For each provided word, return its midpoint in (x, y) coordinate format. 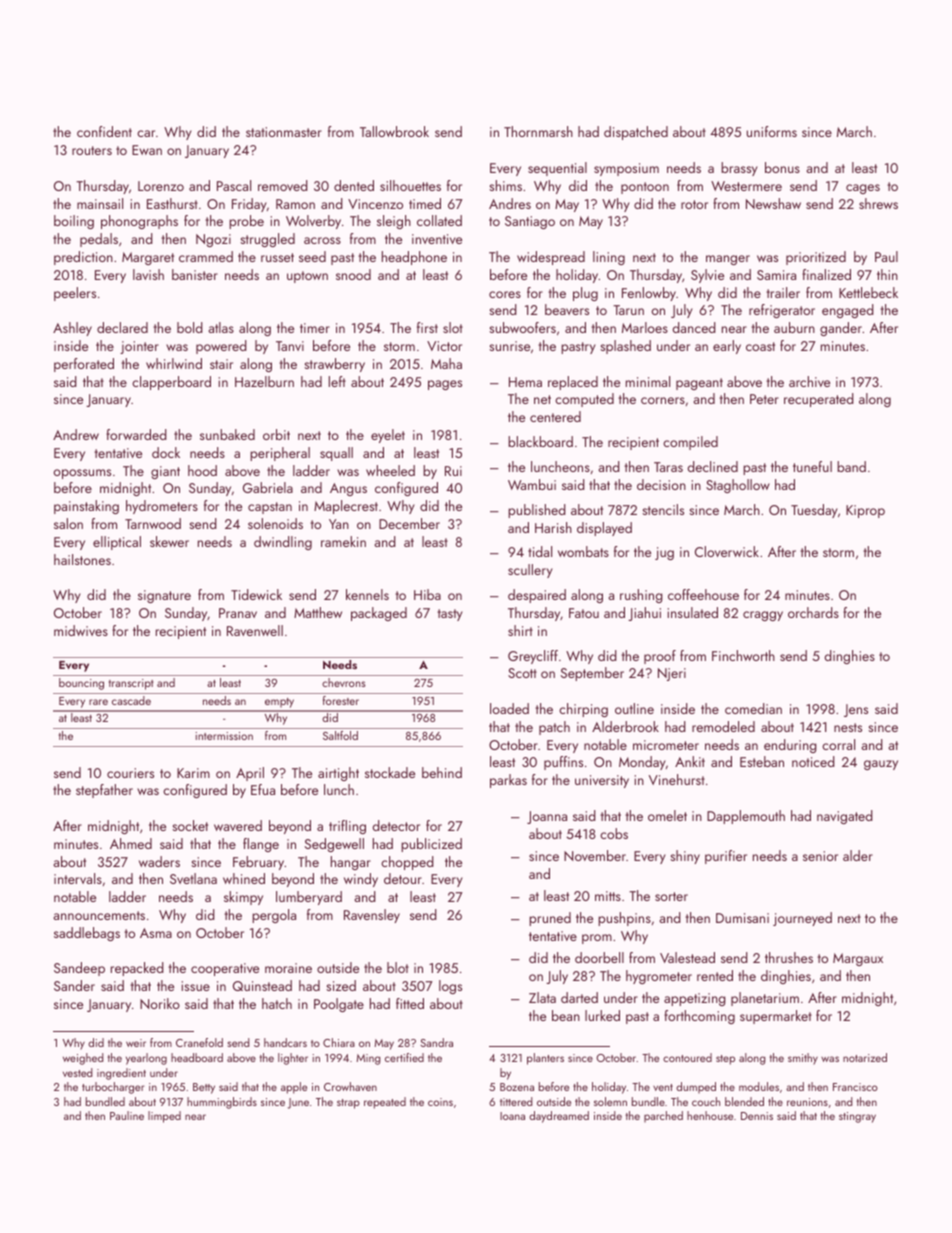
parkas (508, 781)
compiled (690, 443)
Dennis (757, 1116)
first (427, 327)
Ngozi (213, 240)
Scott (522, 673)
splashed (625, 347)
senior (820, 856)
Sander (74, 985)
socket (190, 825)
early (727, 347)
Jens (856, 710)
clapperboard (171, 383)
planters (545, 1059)
